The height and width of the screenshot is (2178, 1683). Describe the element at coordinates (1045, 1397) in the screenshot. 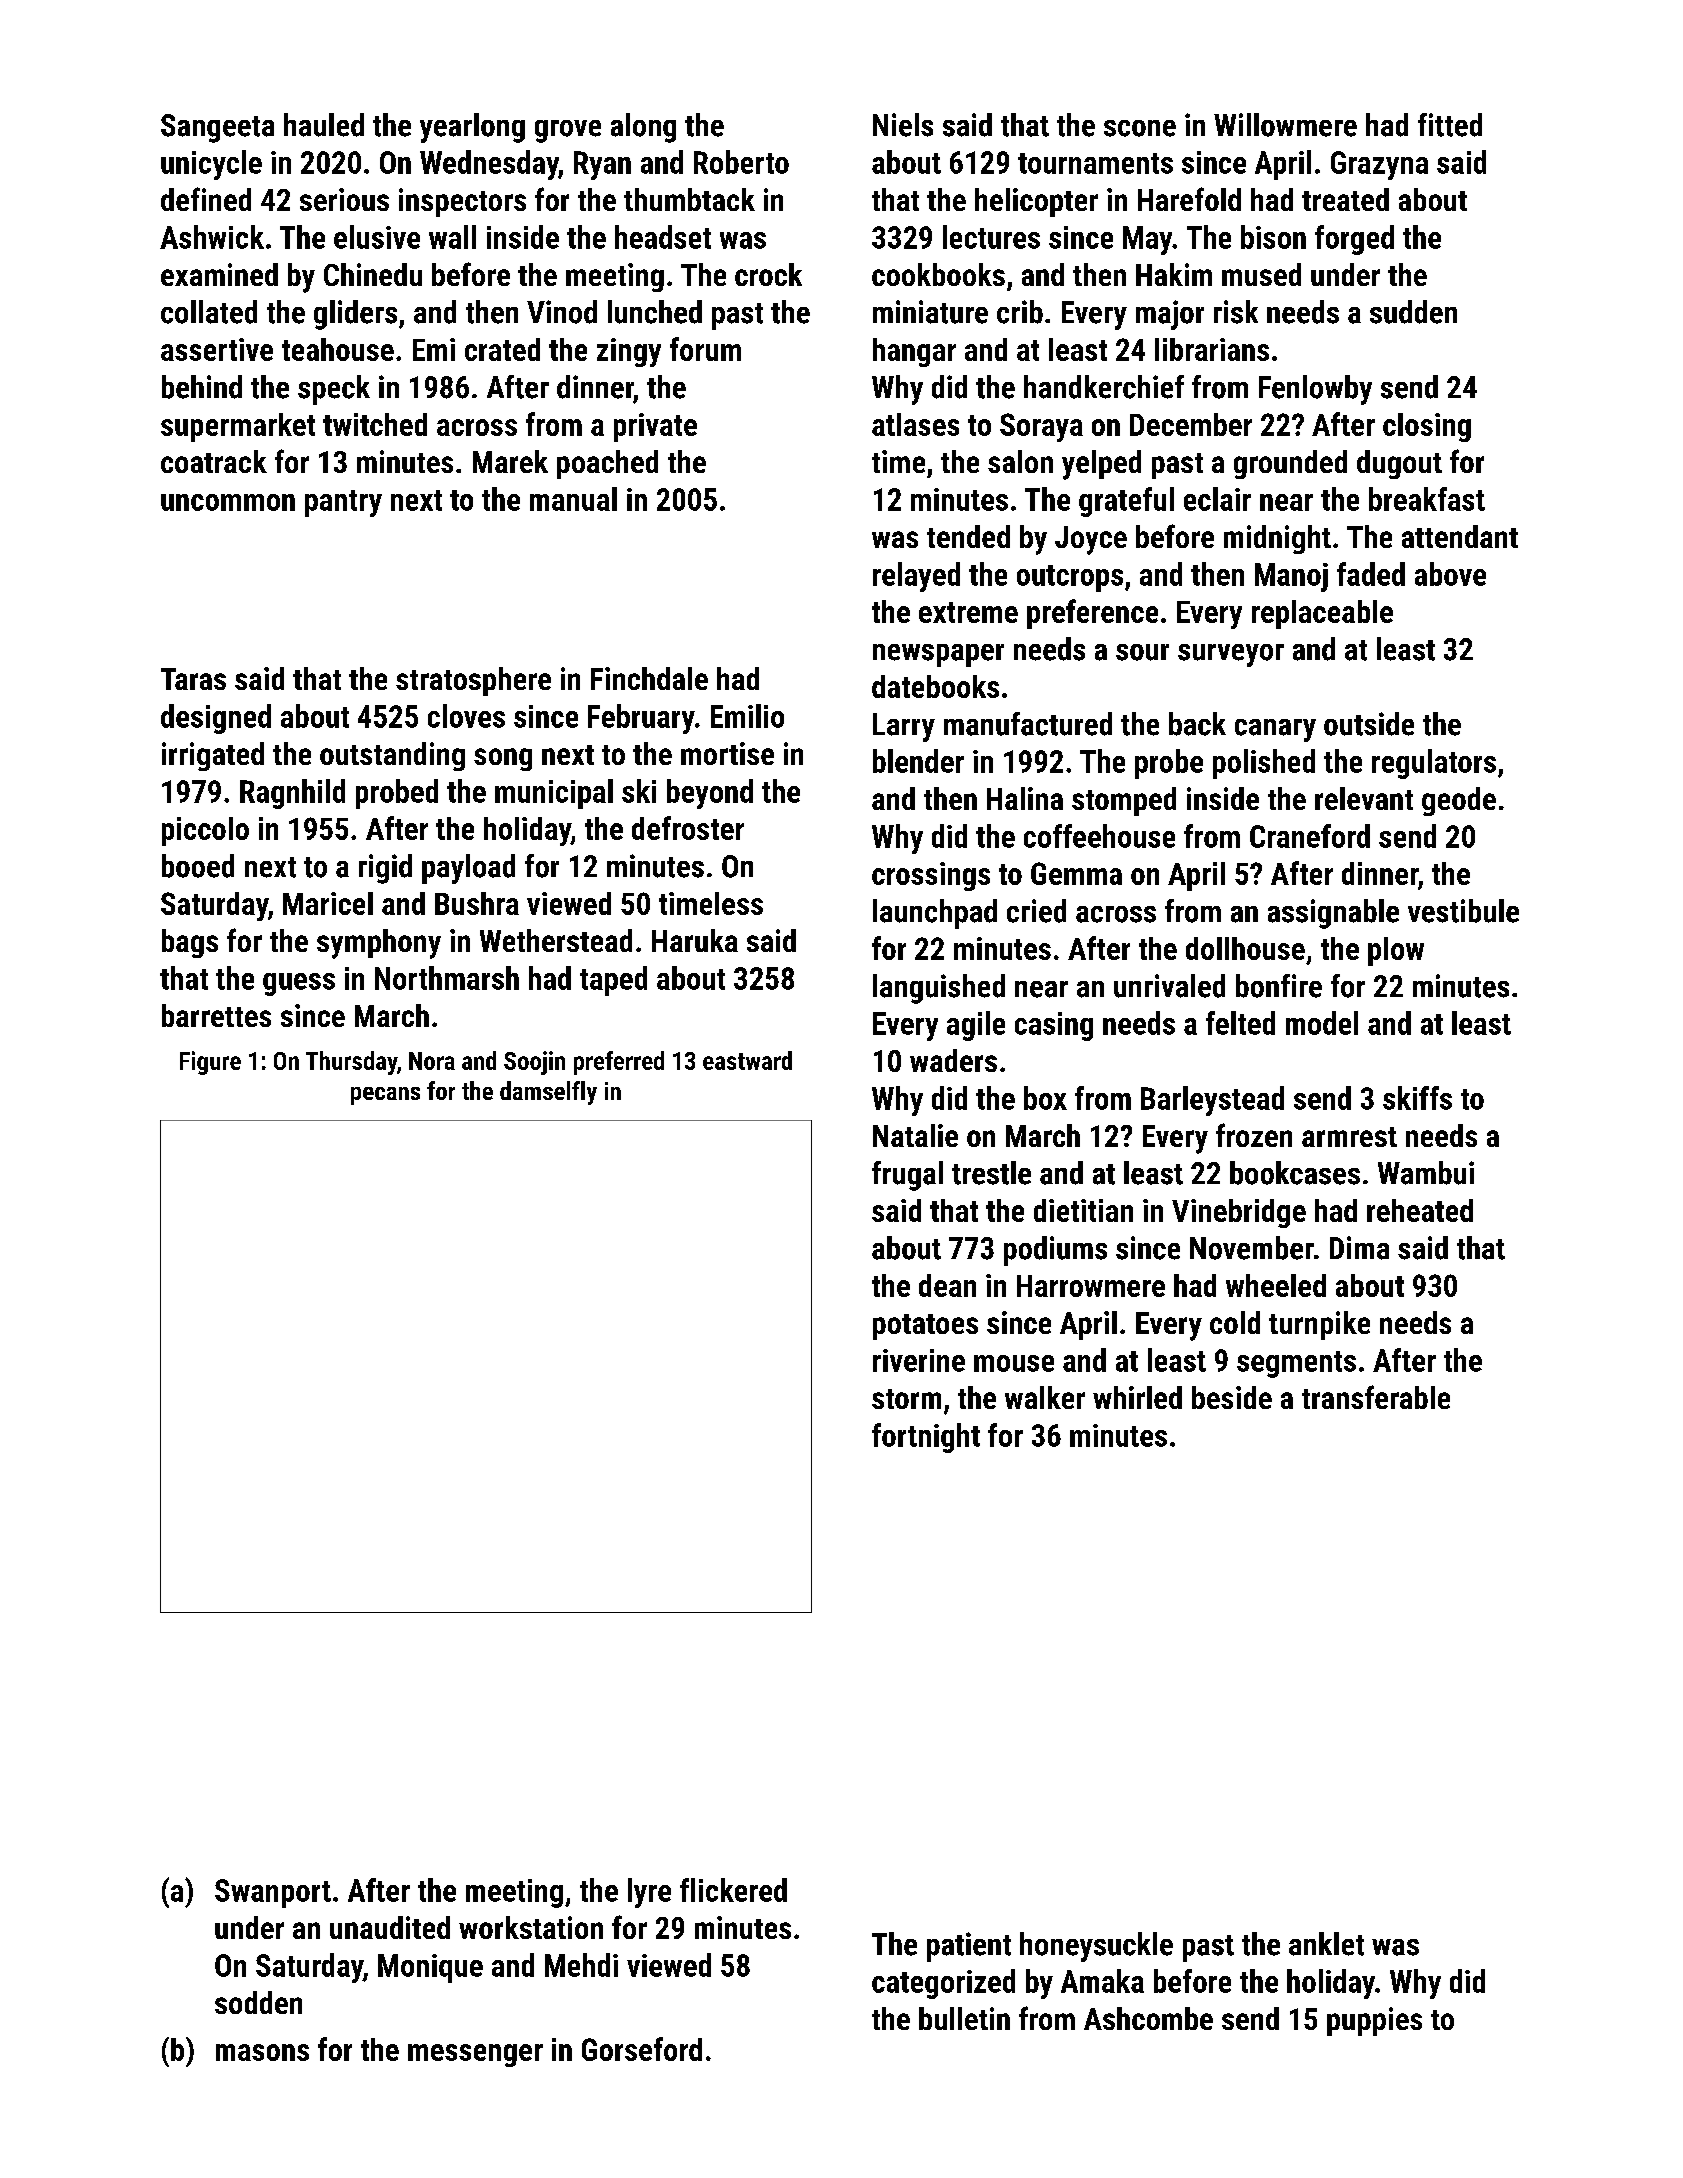

I see `walker` at that location.
